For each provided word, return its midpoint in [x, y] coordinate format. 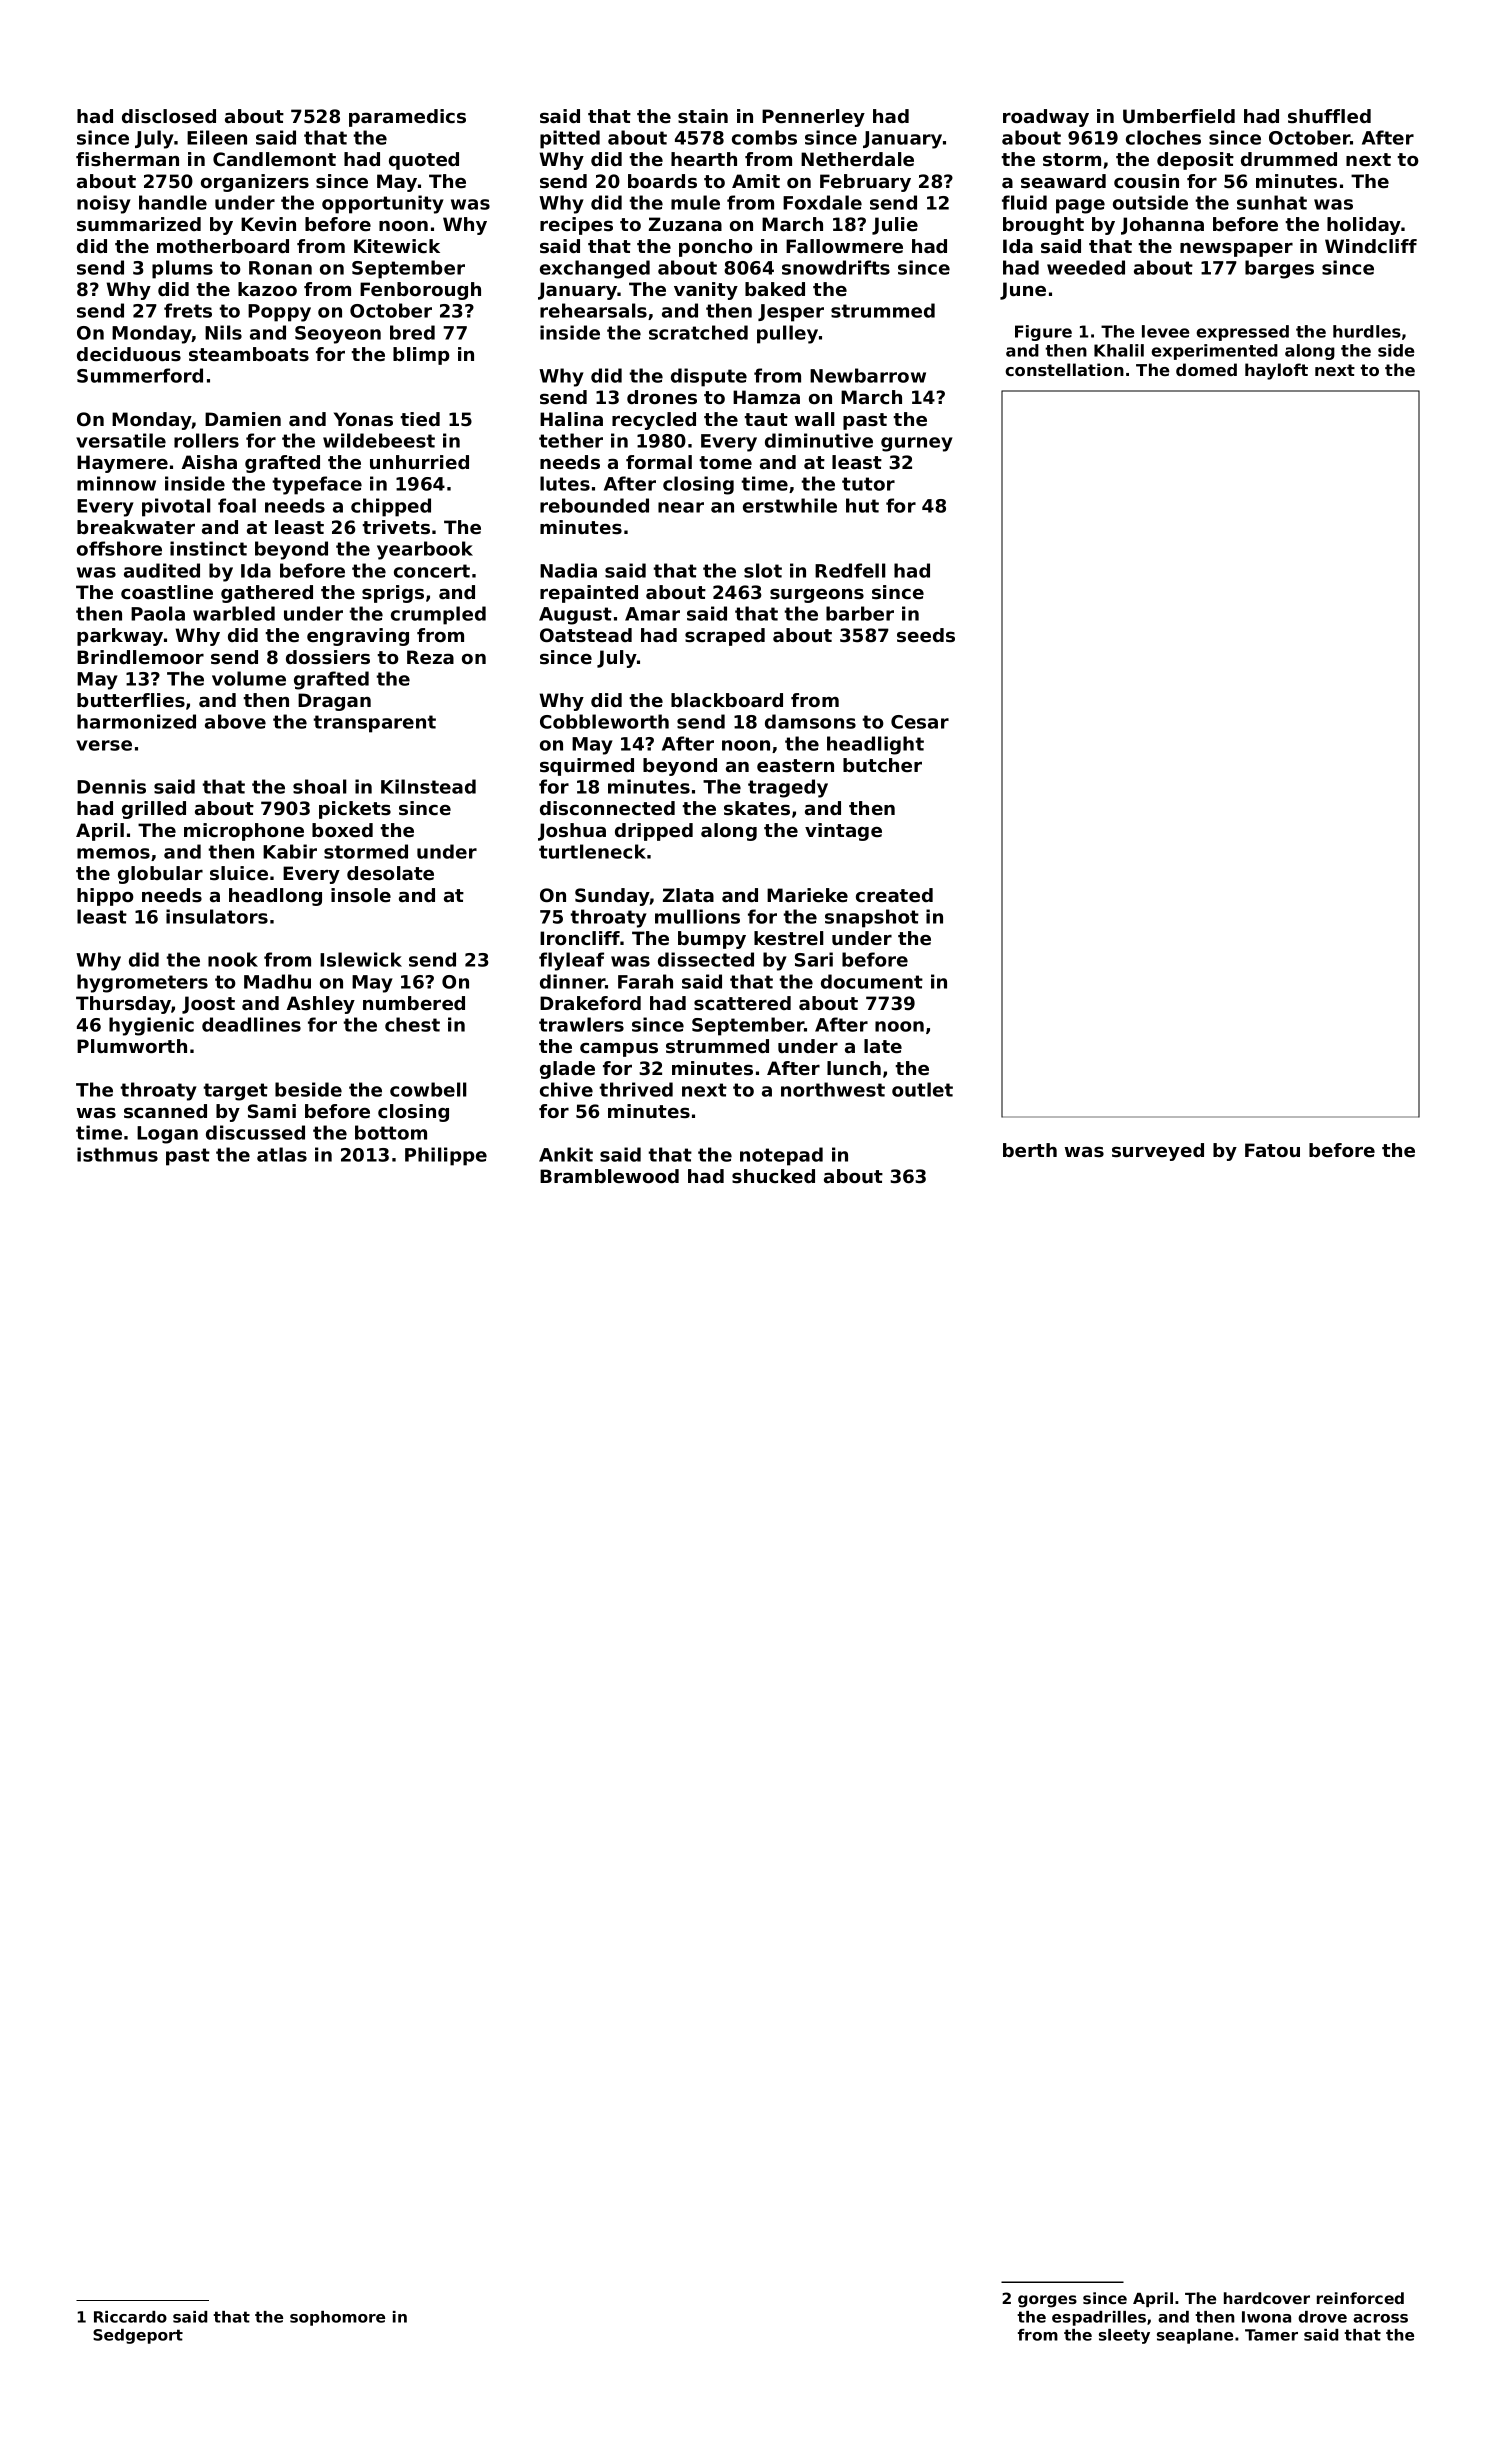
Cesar [920, 722]
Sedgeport [138, 2336]
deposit [1195, 161]
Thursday [123, 1005]
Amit [756, 181]
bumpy [712, 940]
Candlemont [274, 159]
